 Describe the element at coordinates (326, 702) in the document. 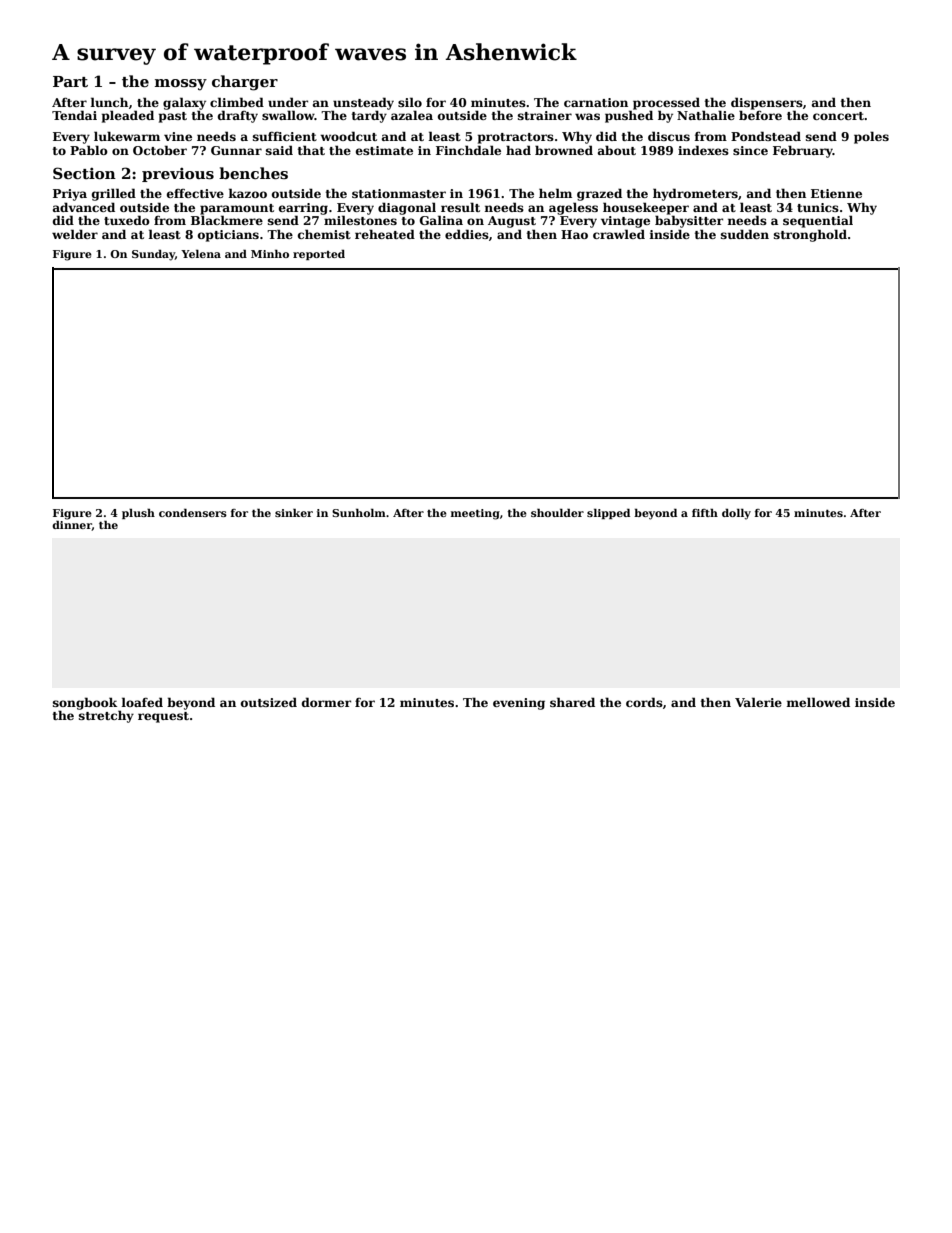

I see `dormer` at that location.
